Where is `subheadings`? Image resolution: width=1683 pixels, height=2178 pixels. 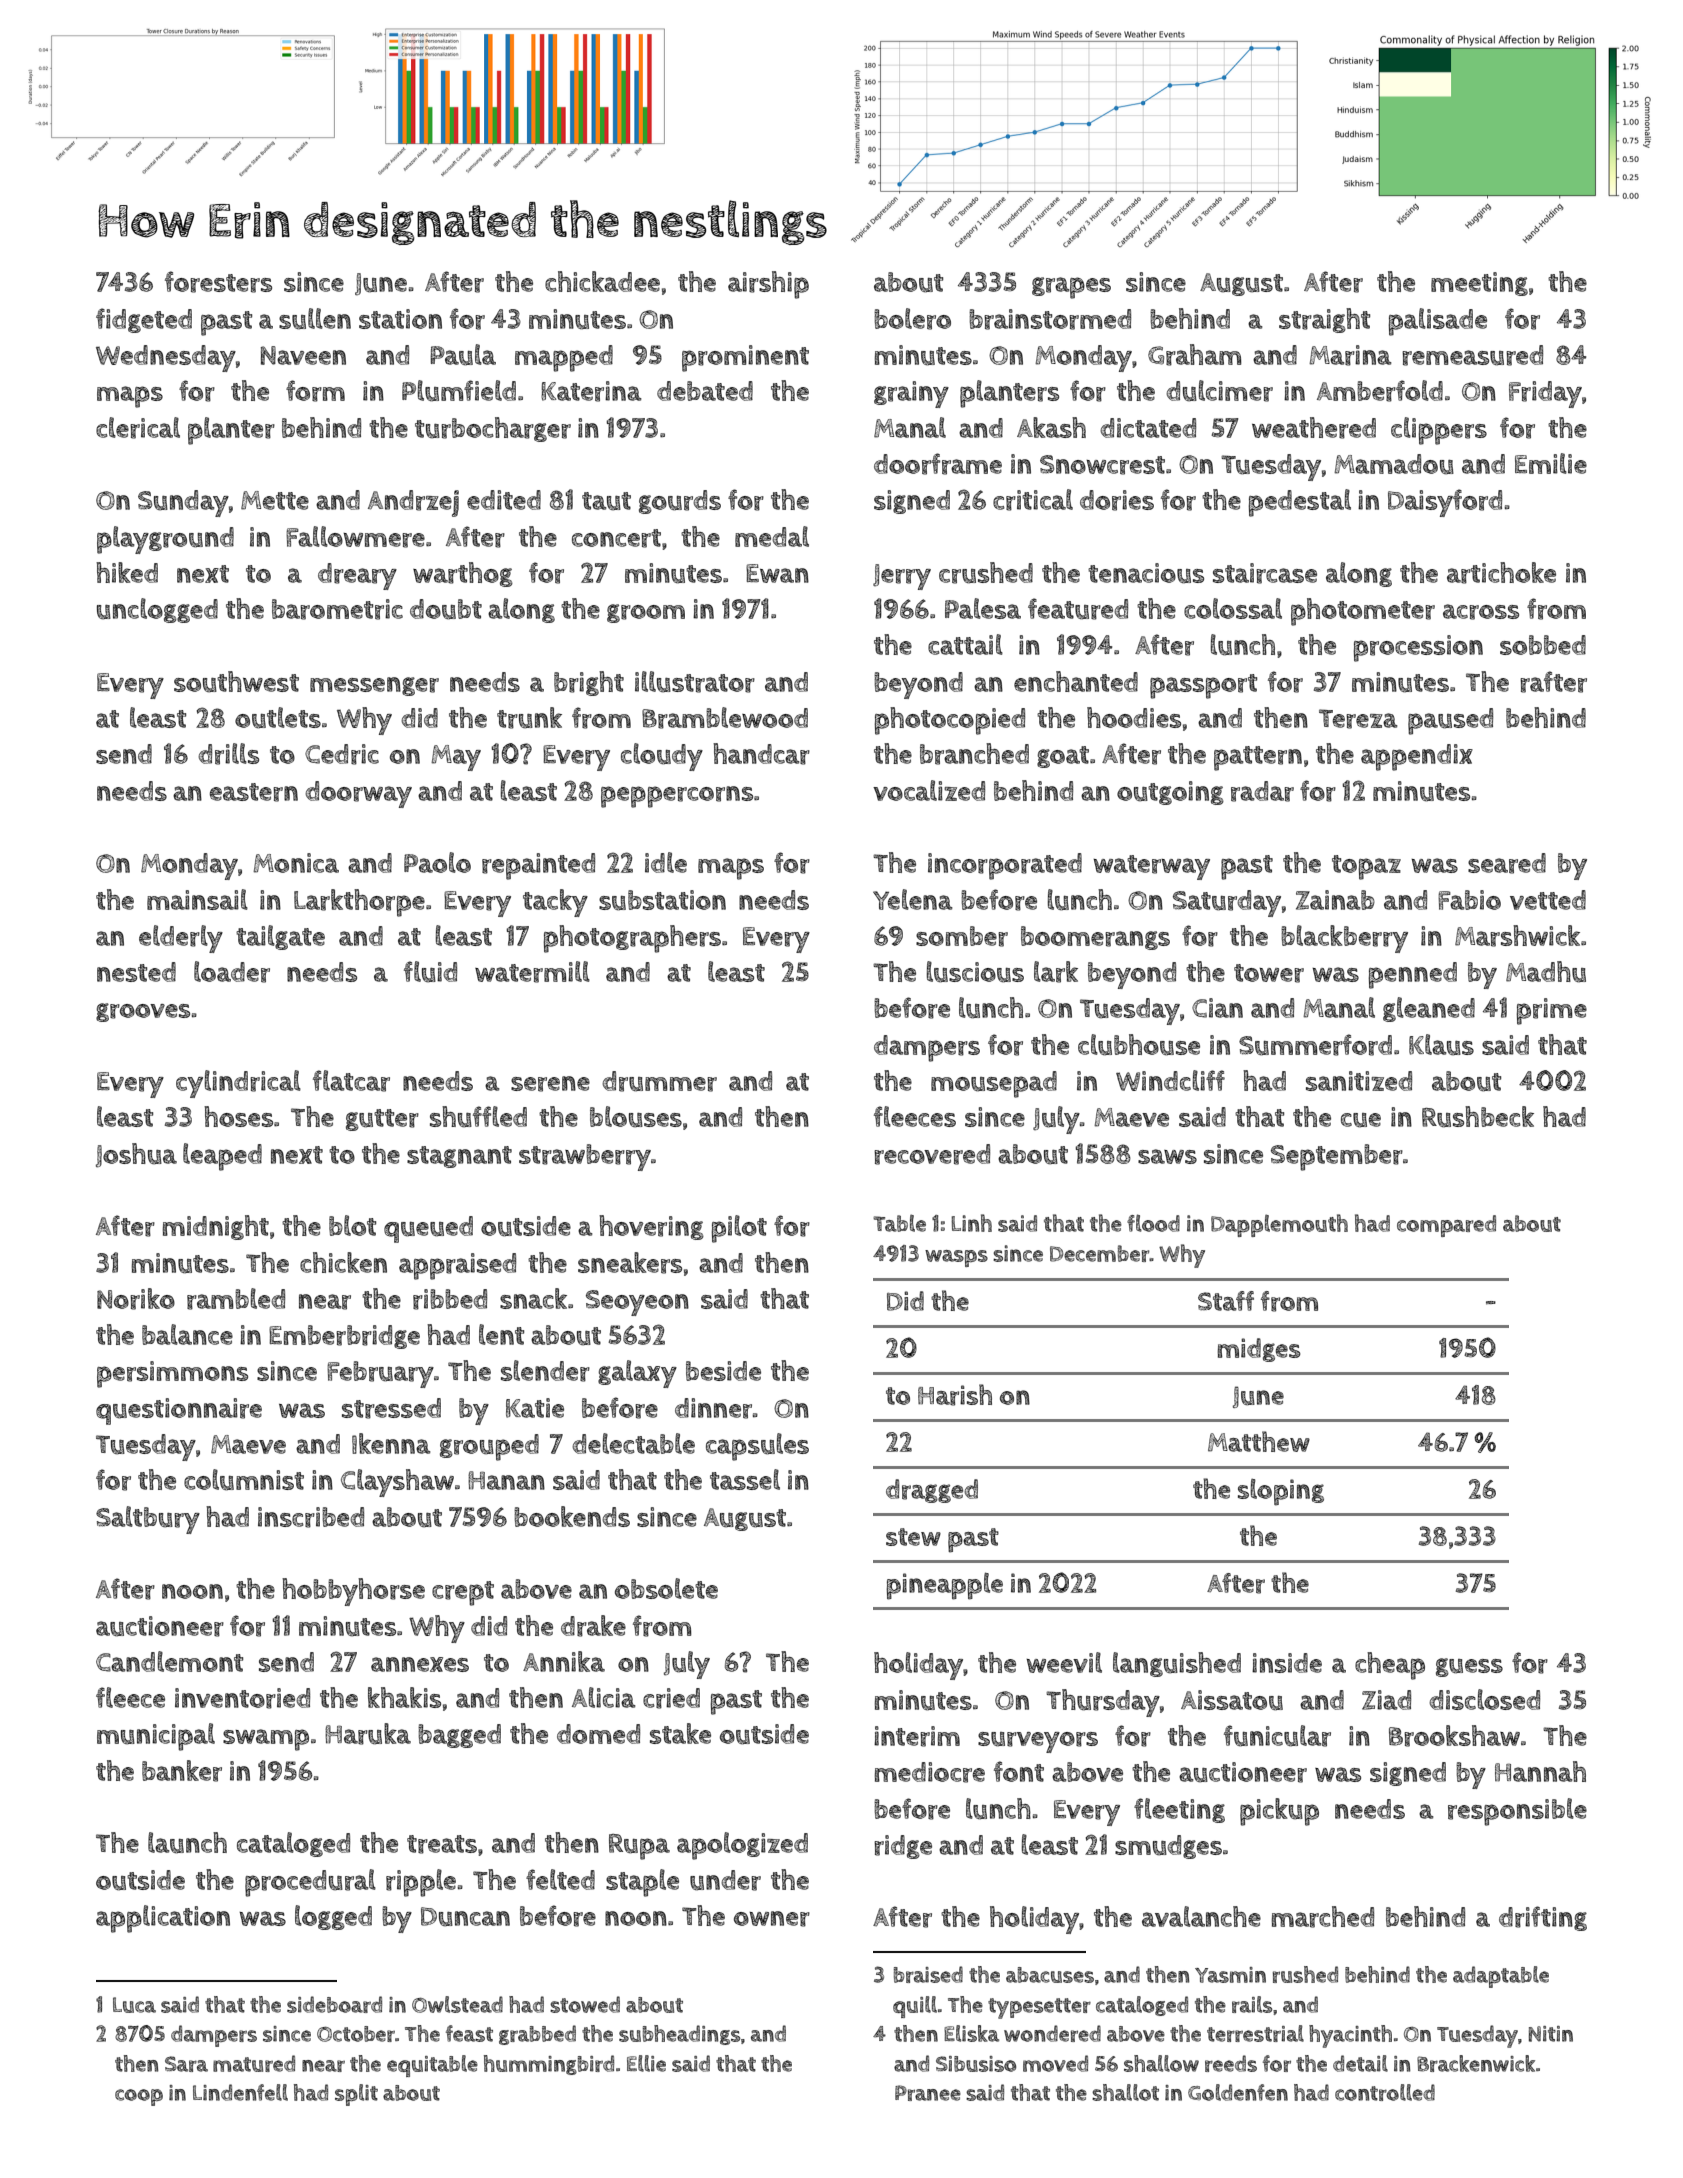 subheadings is located at coordinates (679, 2035).
